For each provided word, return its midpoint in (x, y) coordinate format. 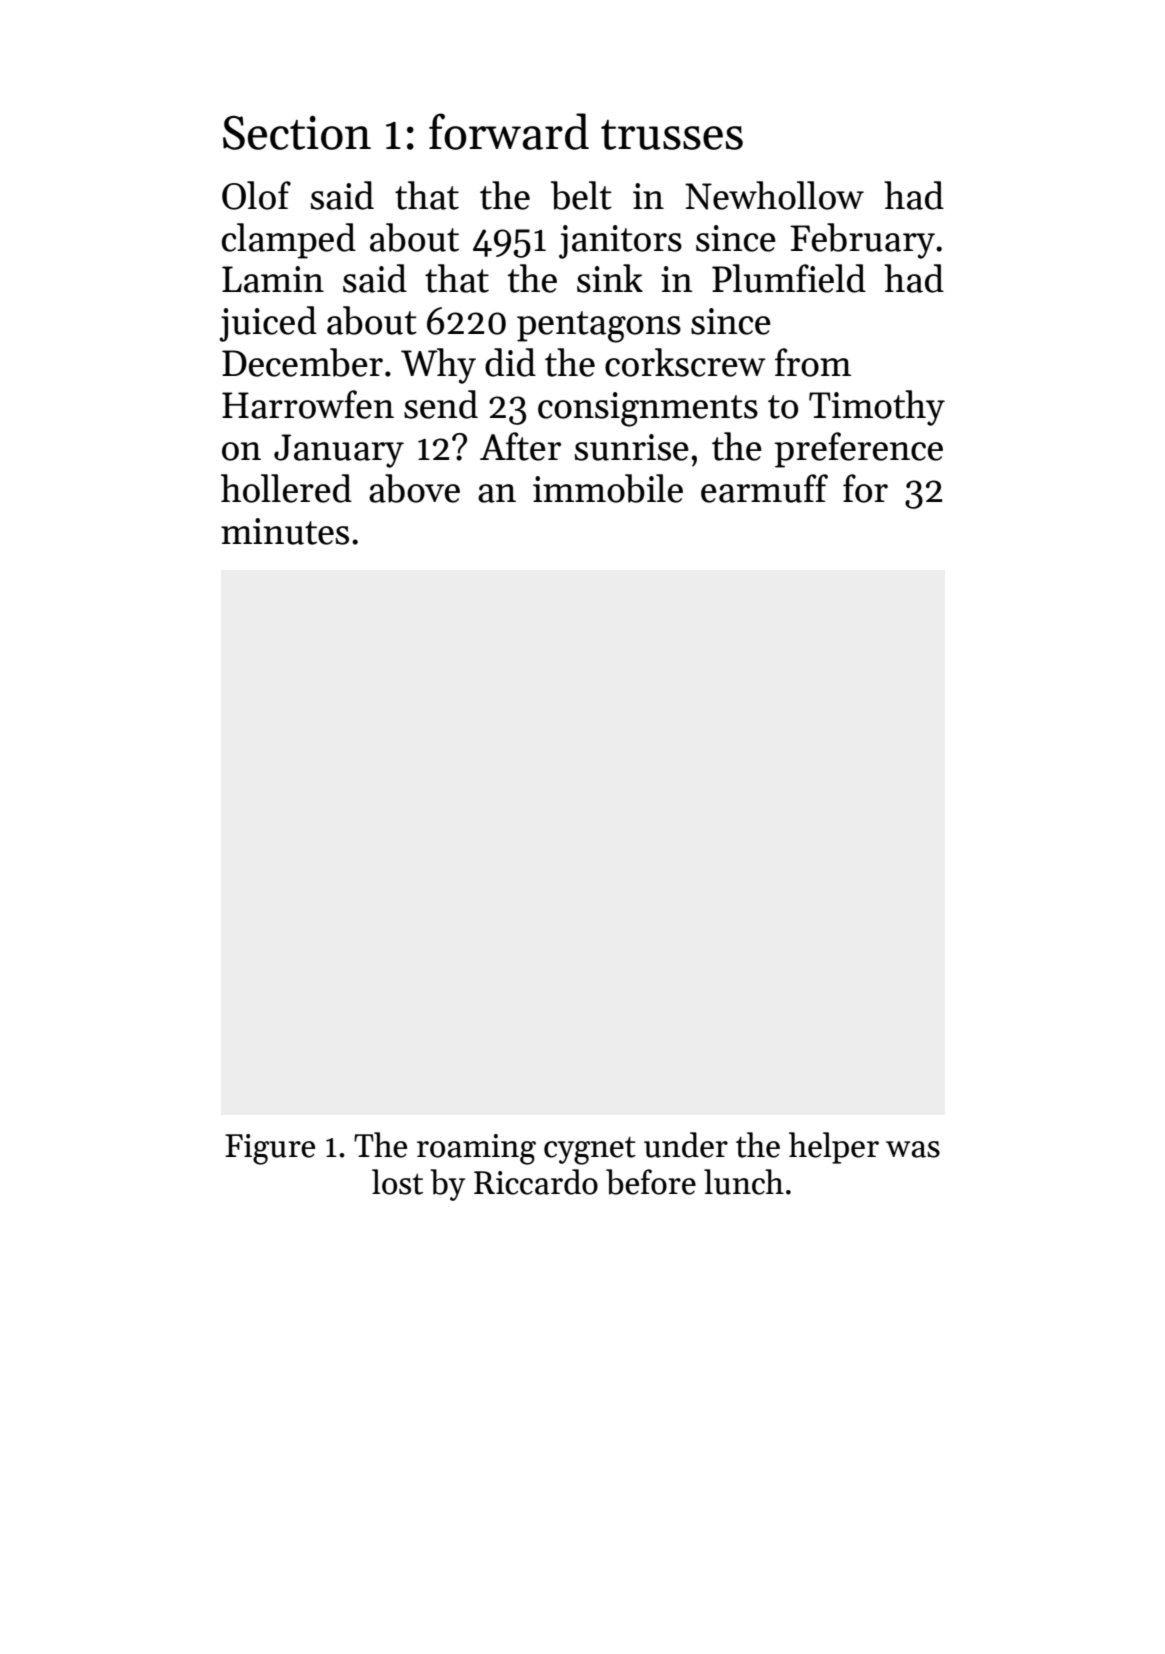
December (302, 362)
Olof (256, 195)
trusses (672, 135)
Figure (270, 1149)
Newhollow (774, 195)
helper (834, 1148)
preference (859, 450)
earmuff (764, 488)
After (520, 446)
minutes (285, 531)
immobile (608, 488)
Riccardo (536, 1182)
